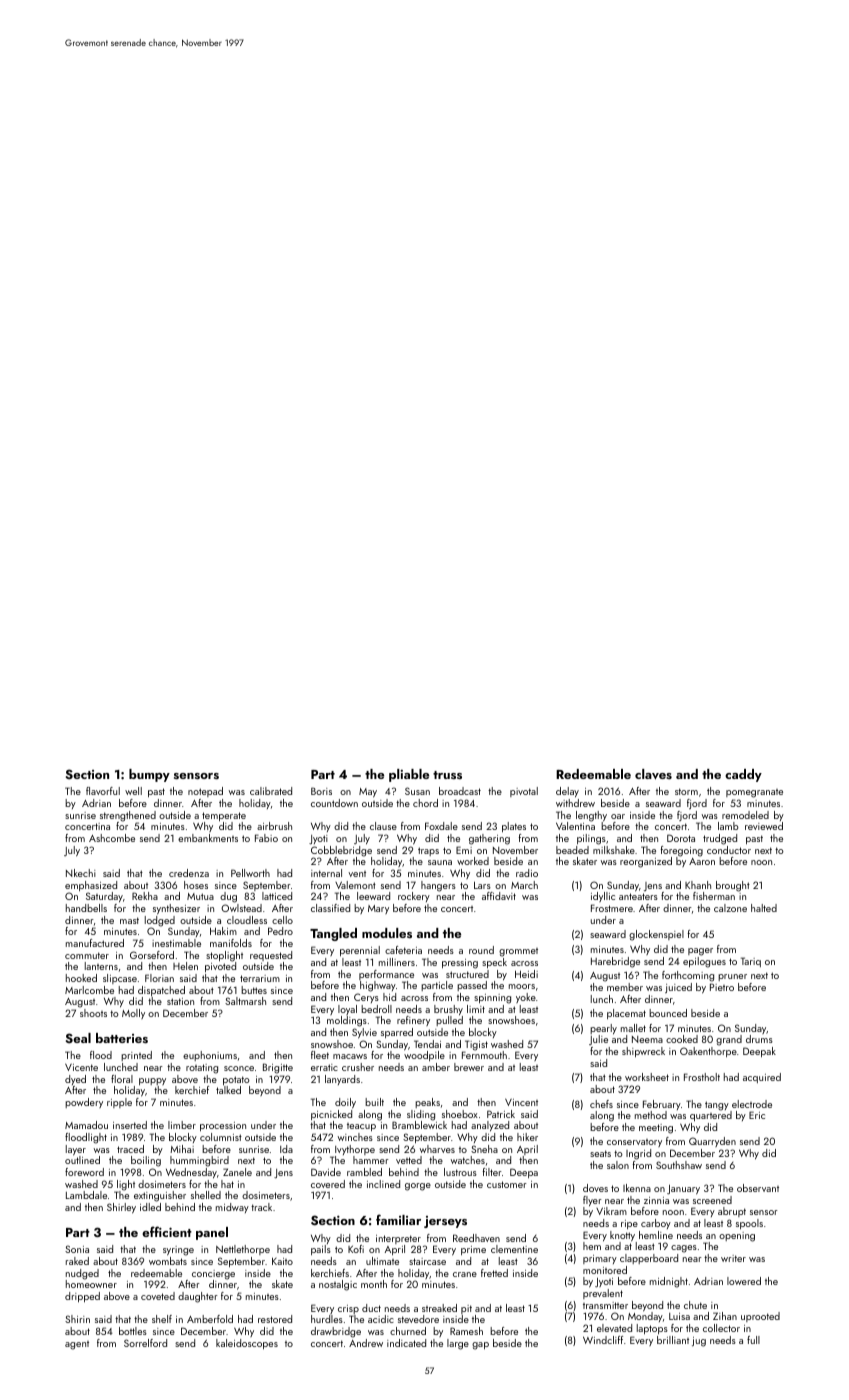 This screenshot has height=1400, width=849. What do you see at coordinates (447, 775) in the screenshot?
I see `truss` at bounding box center [447, 775].
